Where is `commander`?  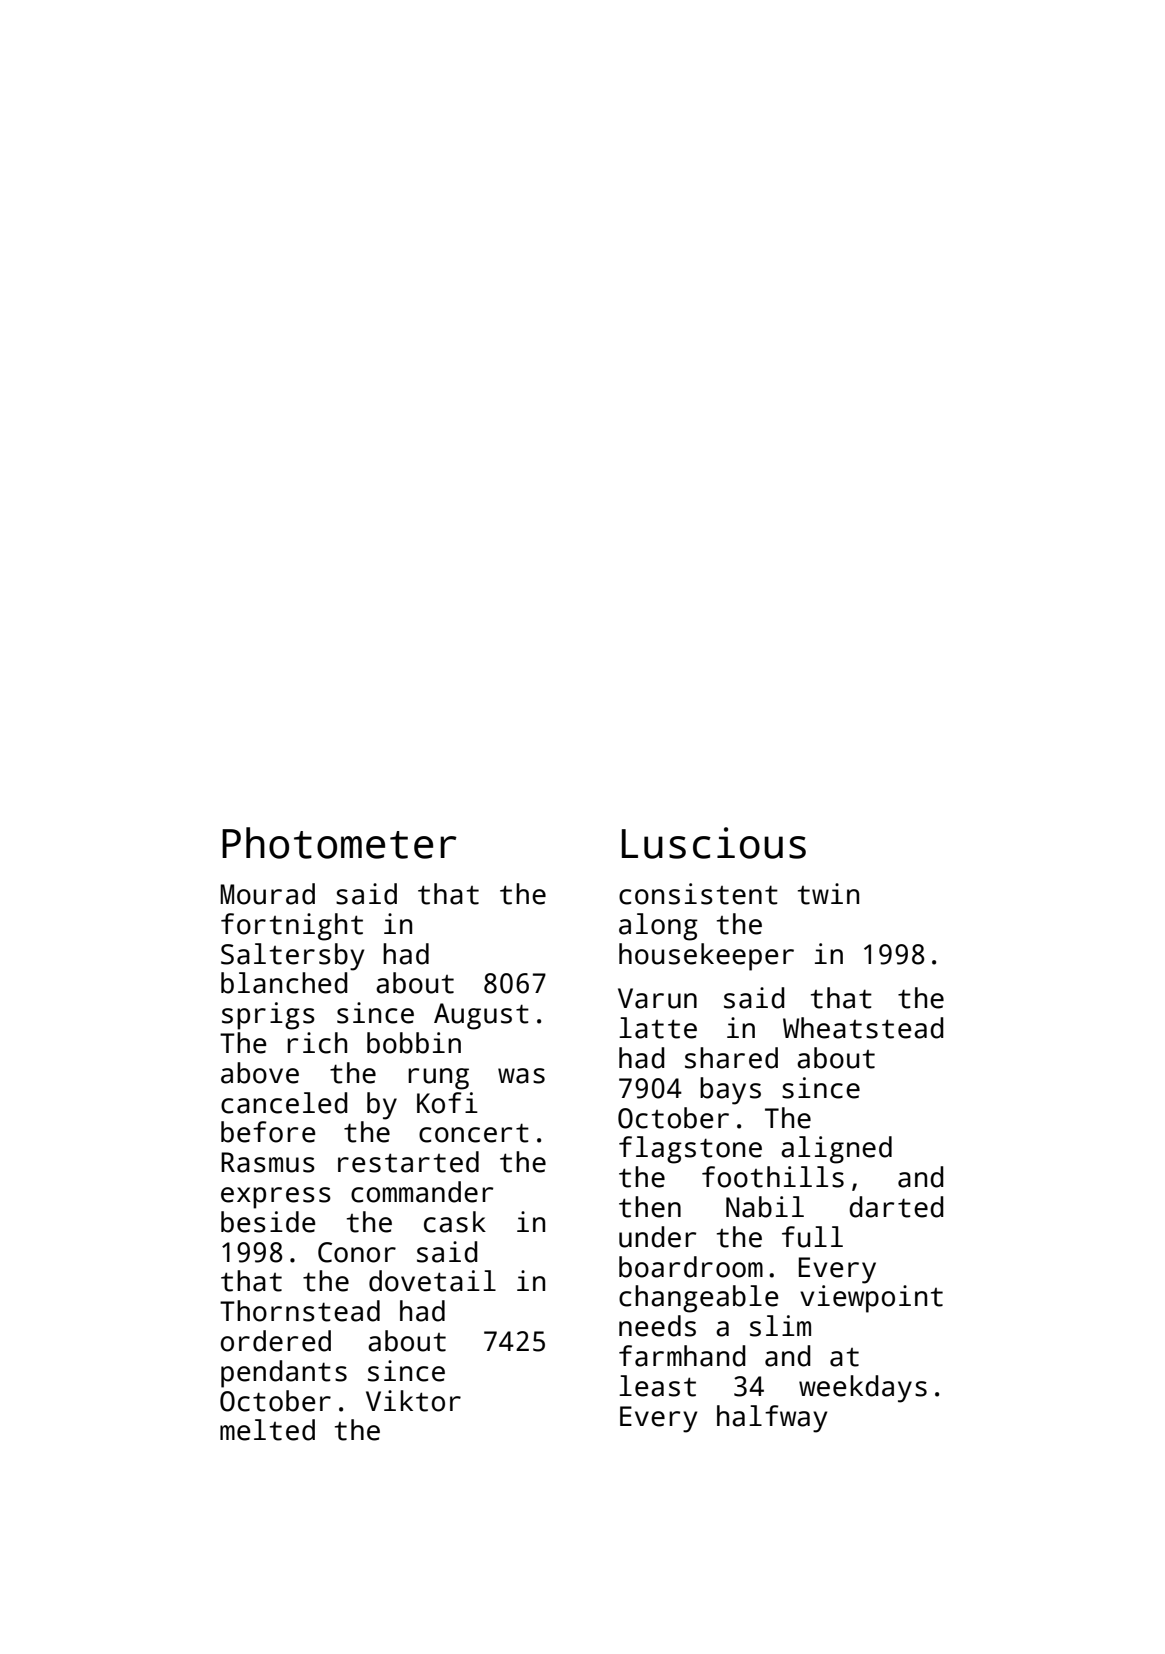
commander is located at coordinates (422, 1192).
